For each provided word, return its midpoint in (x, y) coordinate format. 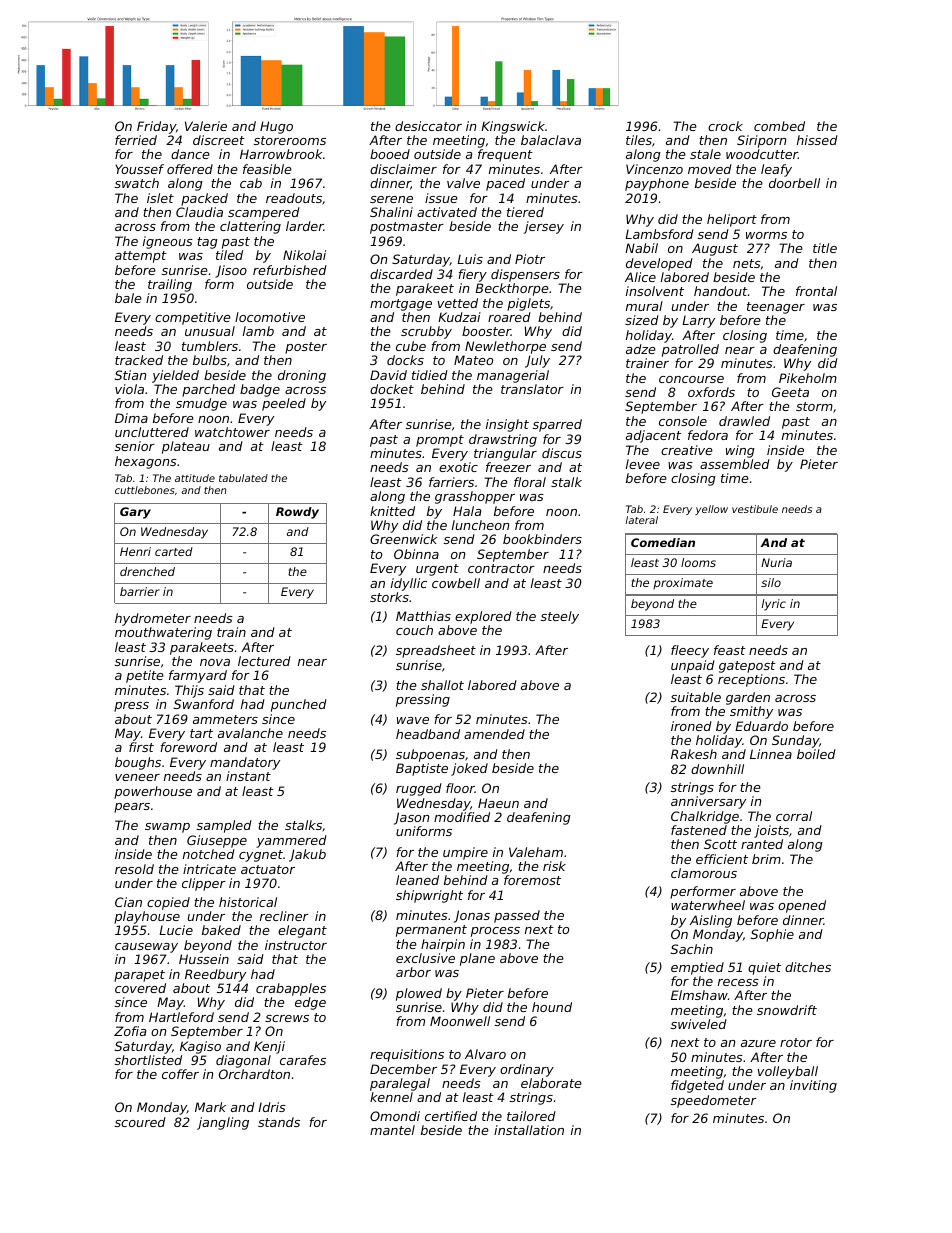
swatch (137, 183)
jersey (543, 227)
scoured (140, 1122)
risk (554, 866)
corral (794, 816)
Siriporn (761, 141)
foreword (188, 747)
